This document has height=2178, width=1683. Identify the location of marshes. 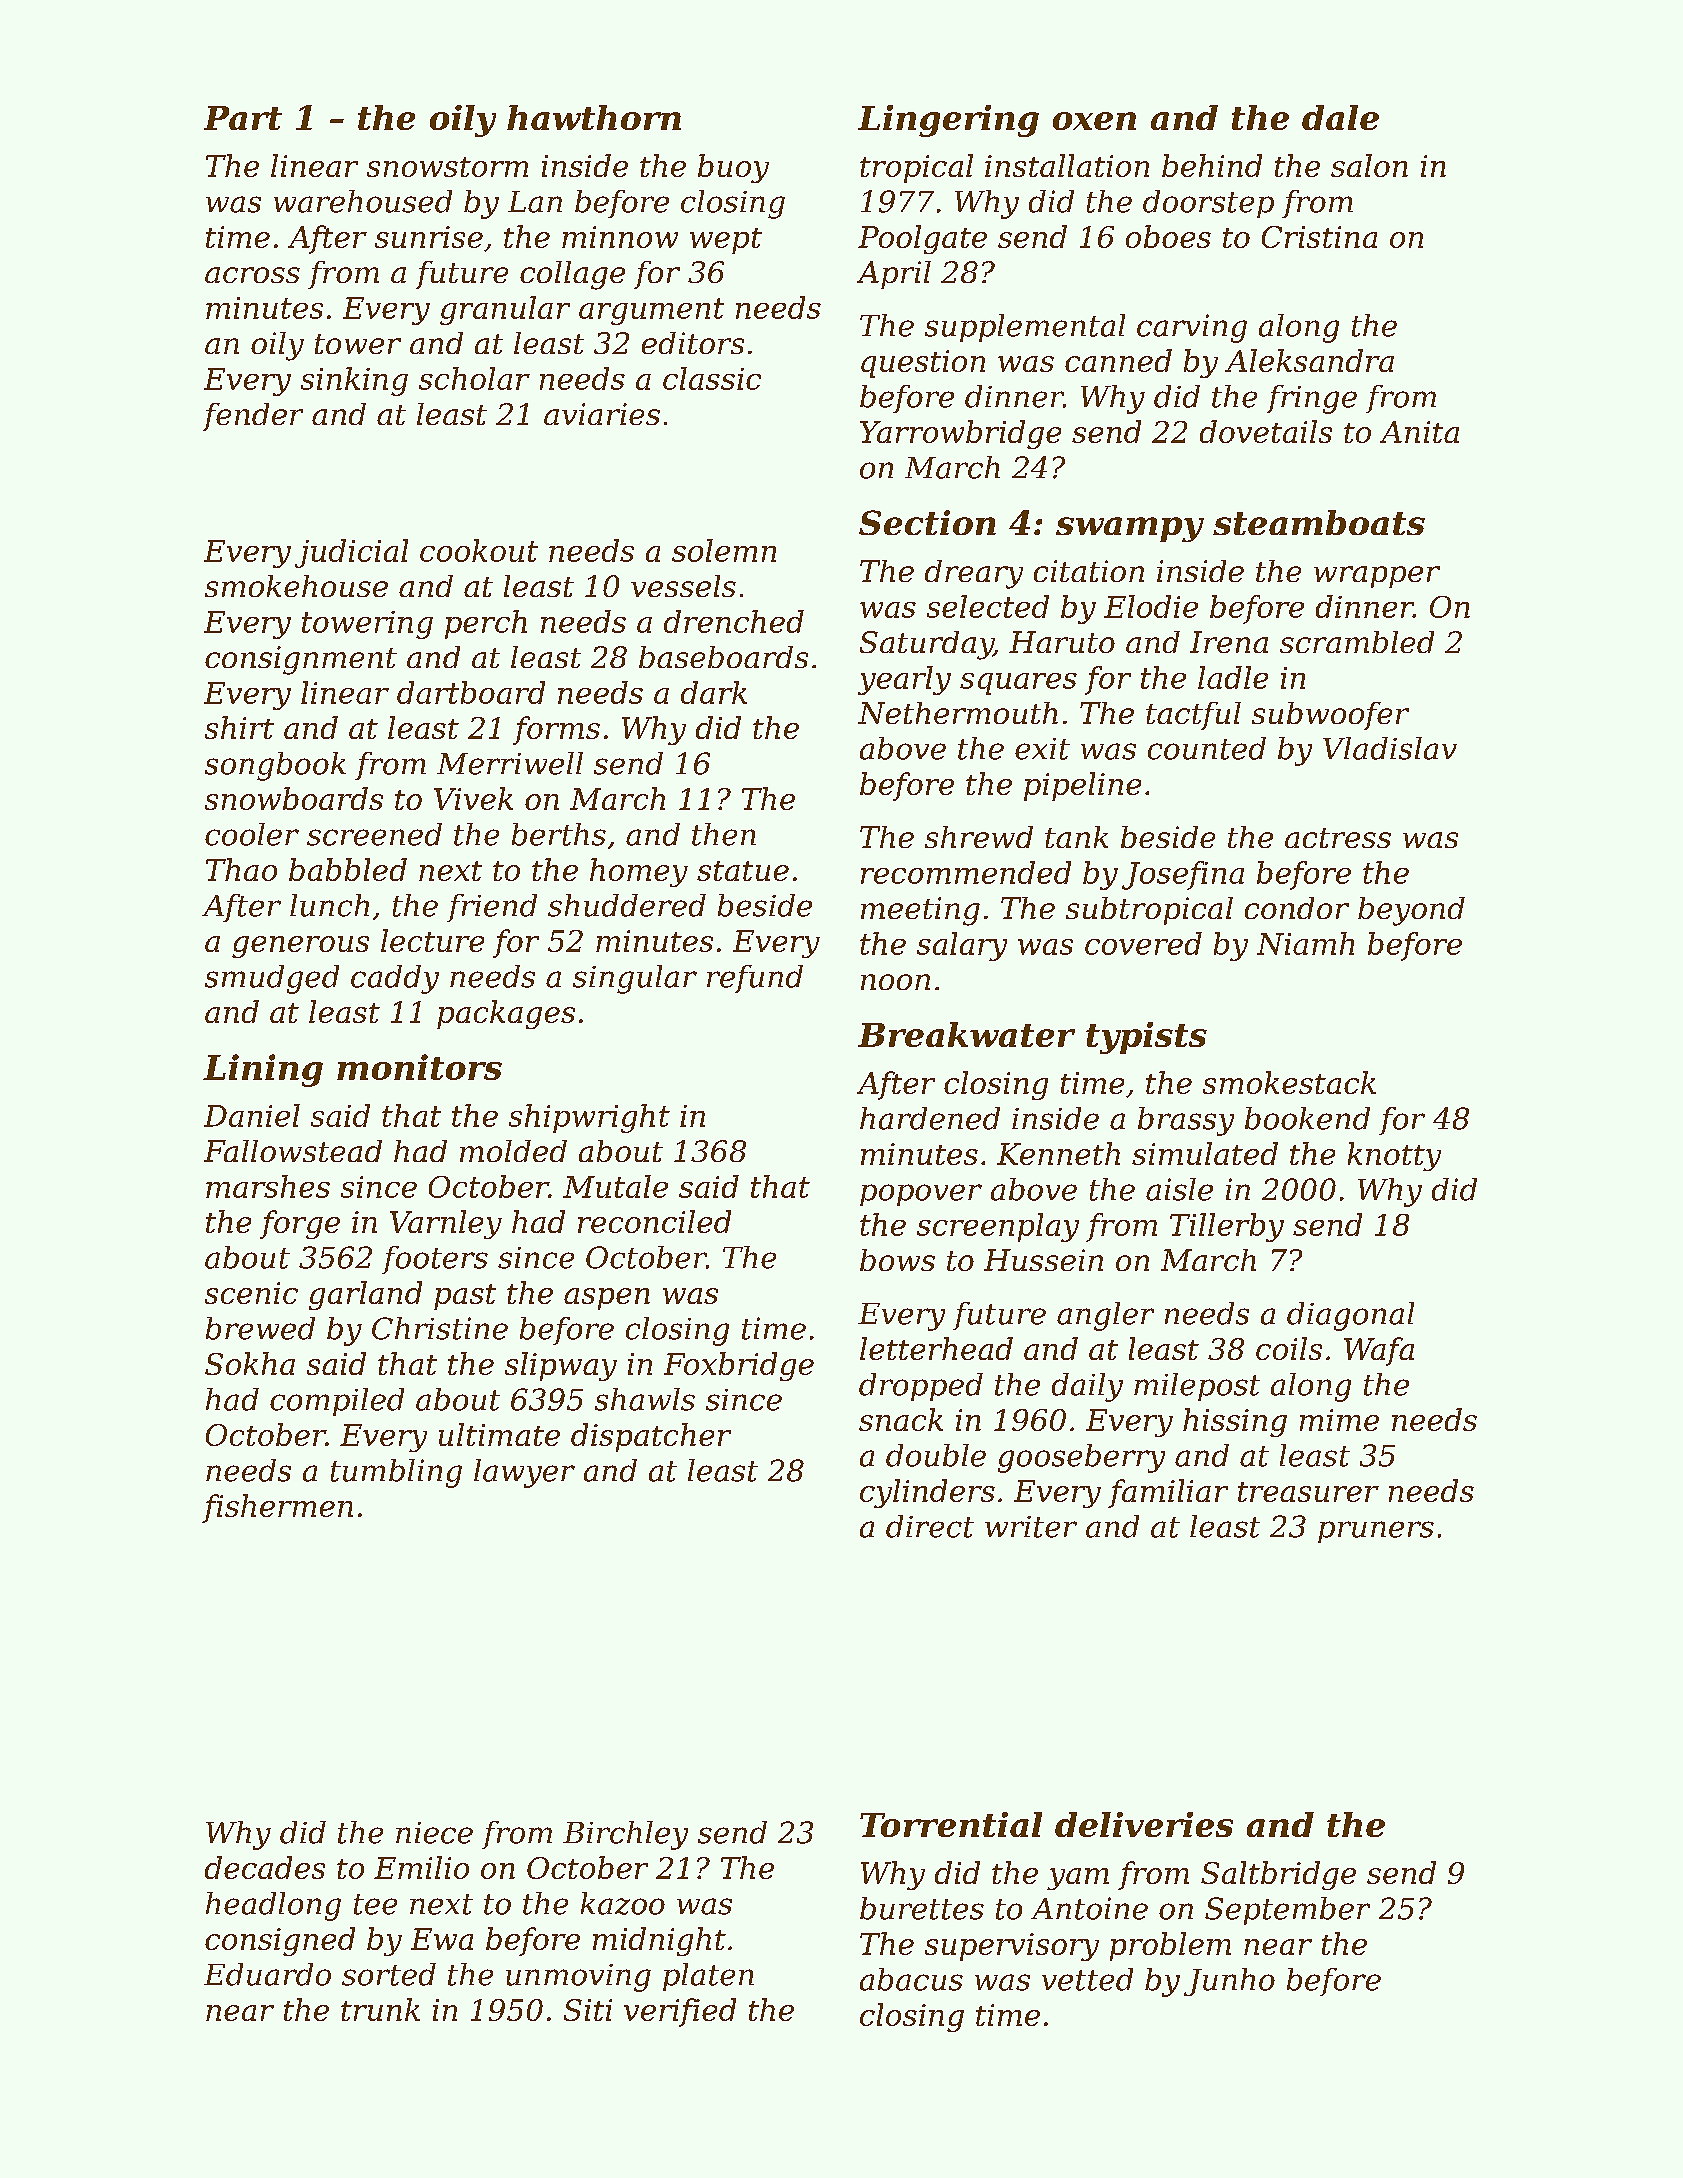
(268, 1186).
